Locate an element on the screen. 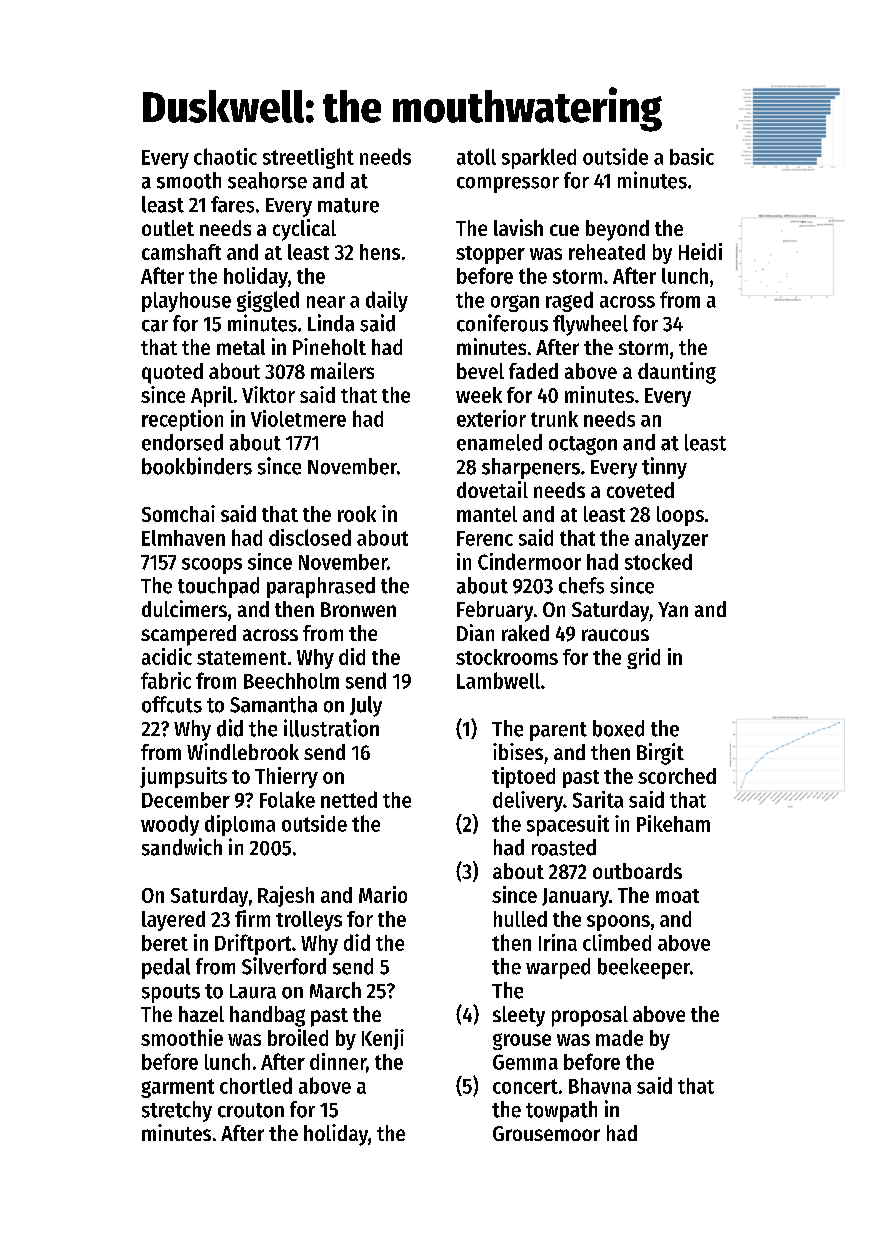 This screenshot has height=1235, width=870. made is located at coordinates (619, 1038).
